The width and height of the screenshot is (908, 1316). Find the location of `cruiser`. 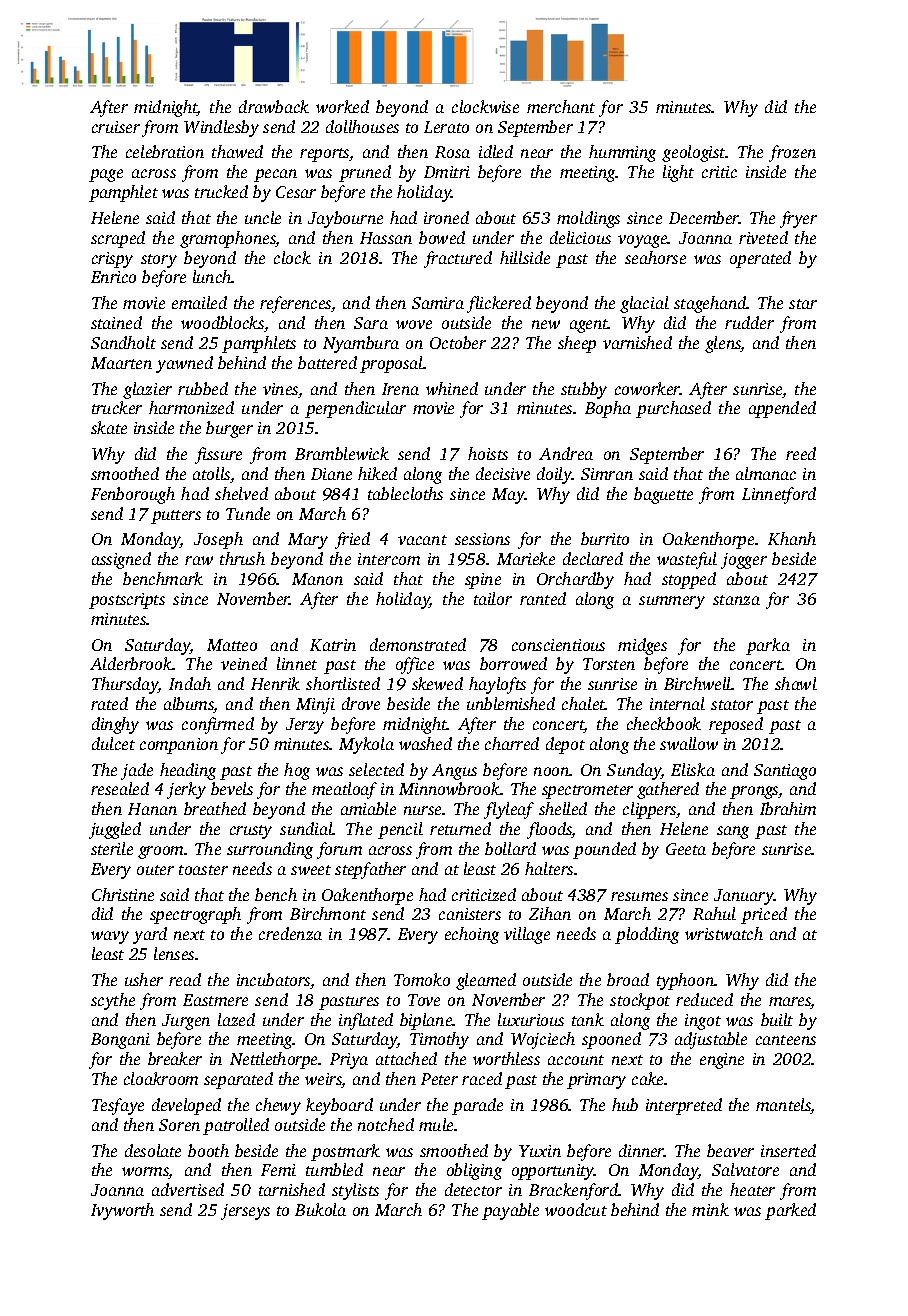

cruiser is located at coordinates (116, 127).
